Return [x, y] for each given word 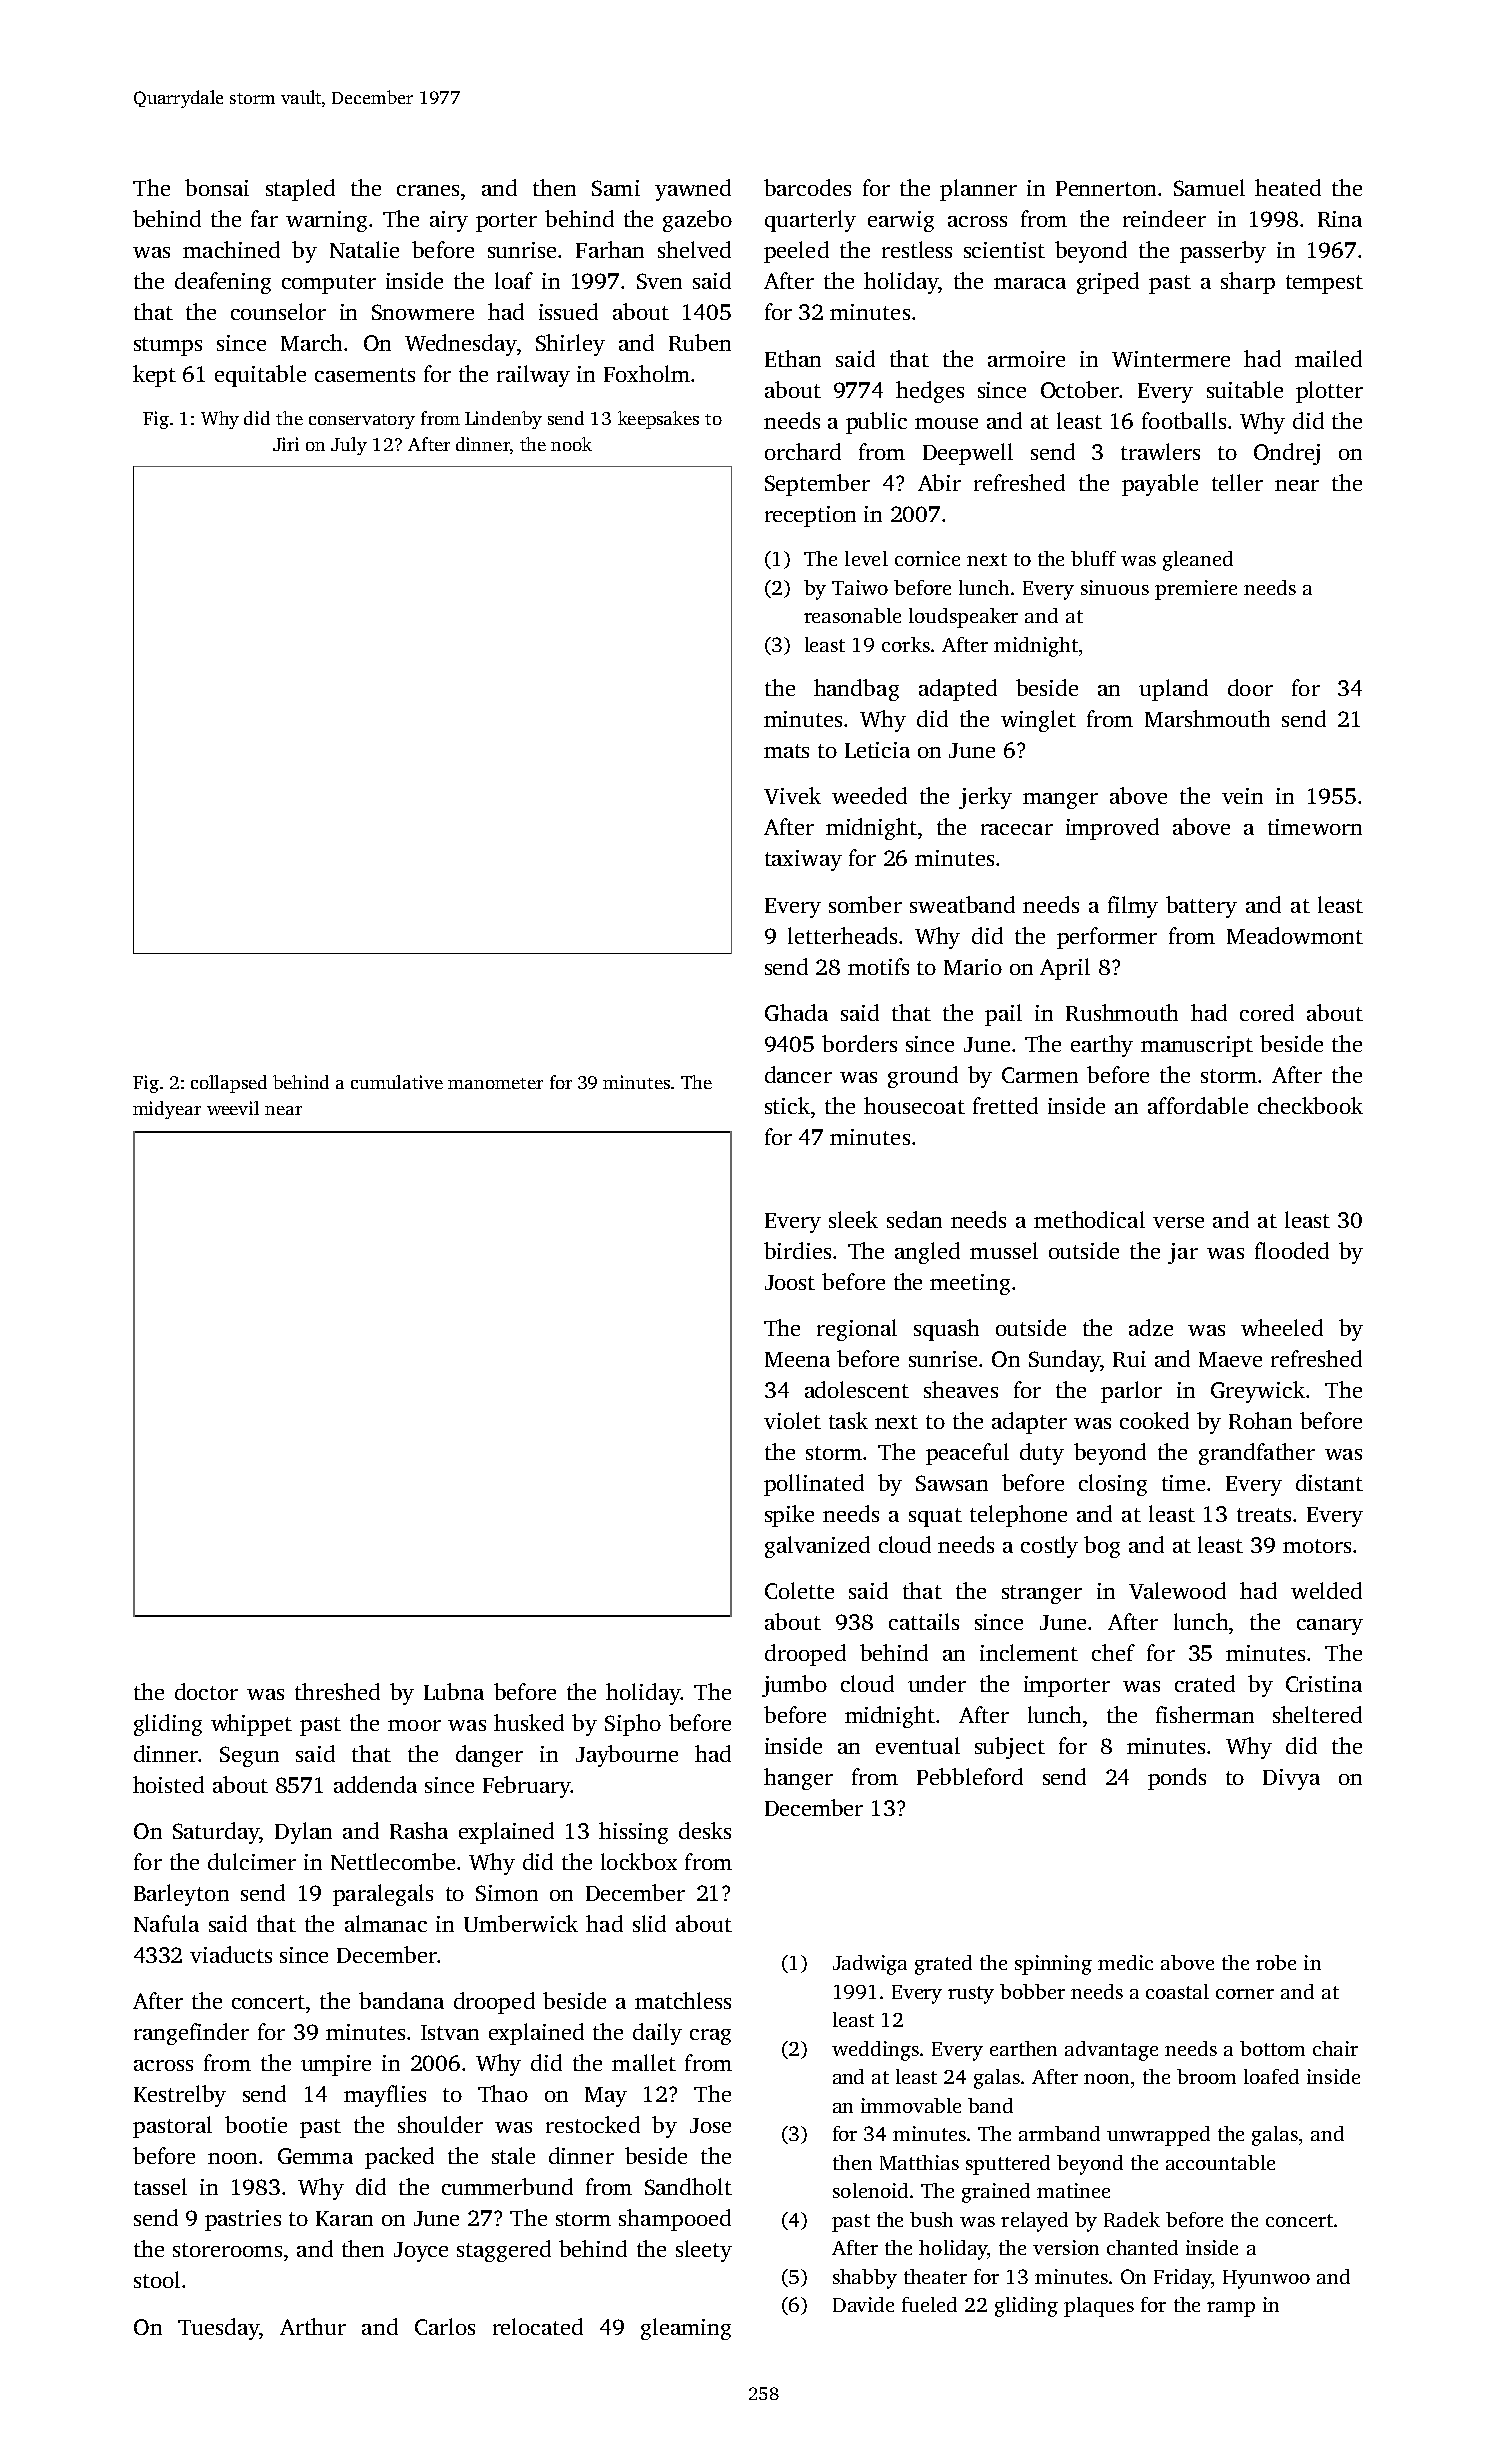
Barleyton [181, 1895]
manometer [495, 1083]
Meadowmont [1295, 935]
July [349, 446]
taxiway [803, 860]
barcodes [807, 187]
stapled [300, 190]
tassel [160, 2186]
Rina [1340, 219]
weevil [233, 1108]
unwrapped [1158, 2136]
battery [1201, 907]
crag [710, 2037]
